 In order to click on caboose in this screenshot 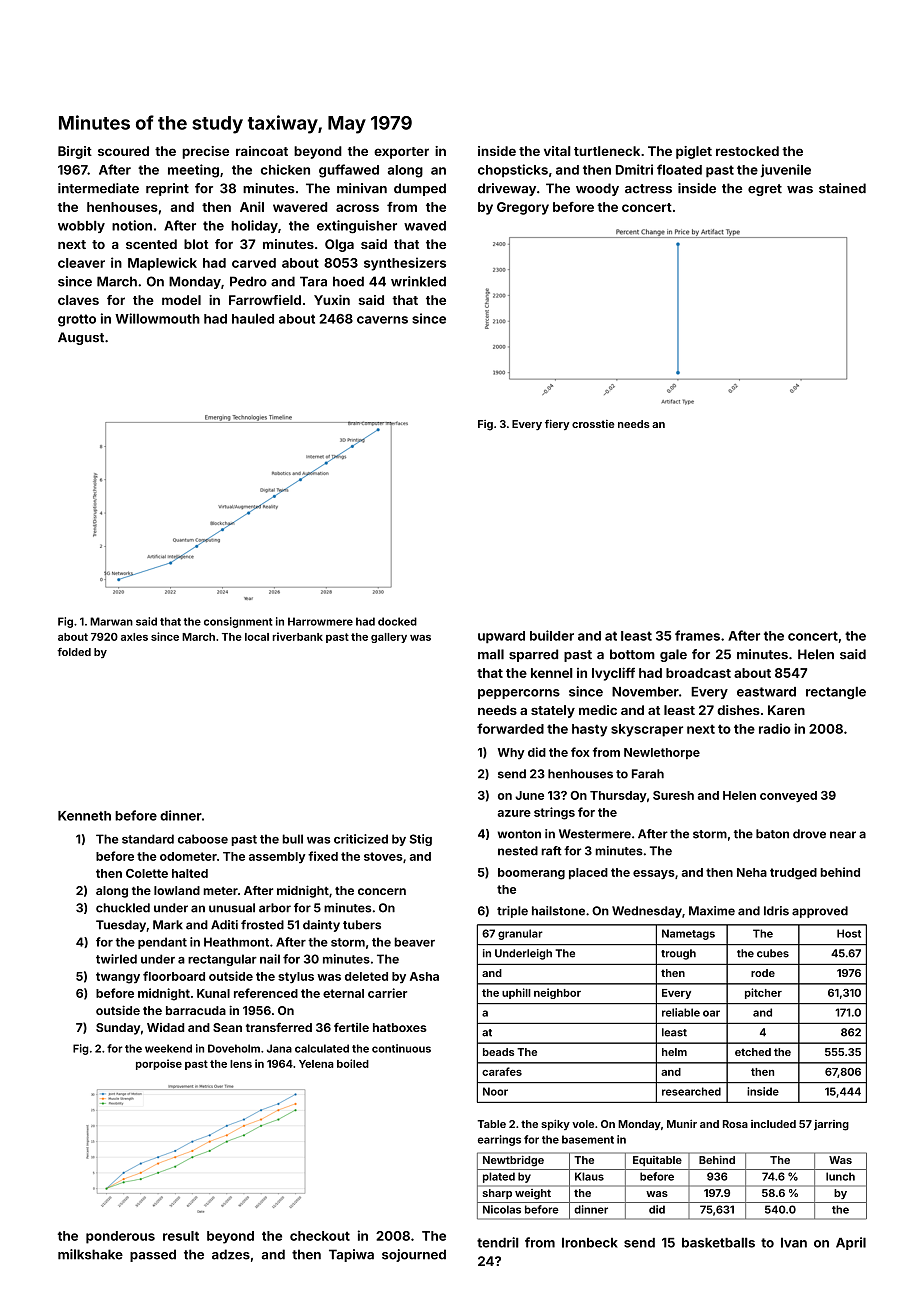, I will do `click(203, 839)`.
